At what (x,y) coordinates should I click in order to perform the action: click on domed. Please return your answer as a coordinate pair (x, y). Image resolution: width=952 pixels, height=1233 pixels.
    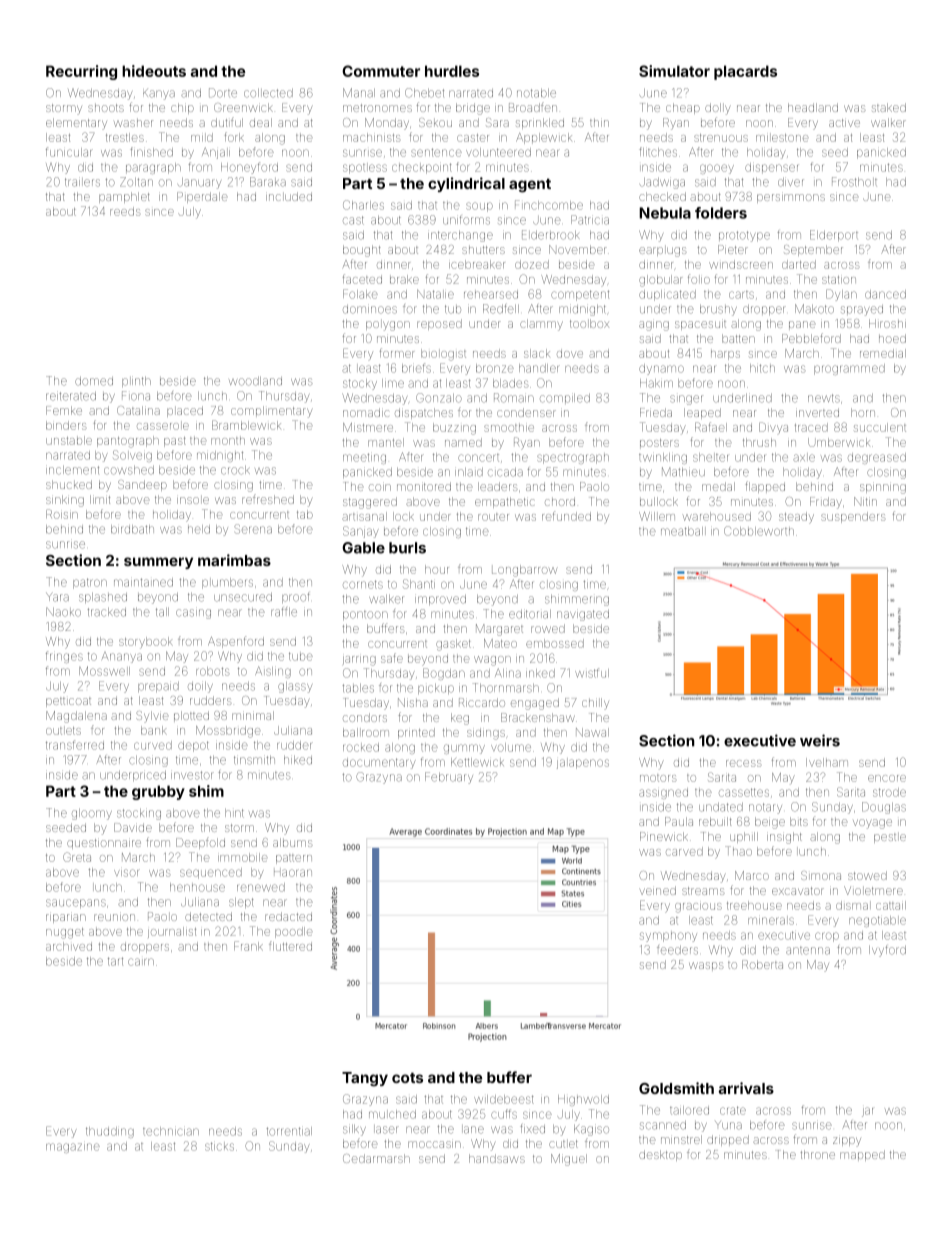
    Looking at the image, I should click on (94, 381).
